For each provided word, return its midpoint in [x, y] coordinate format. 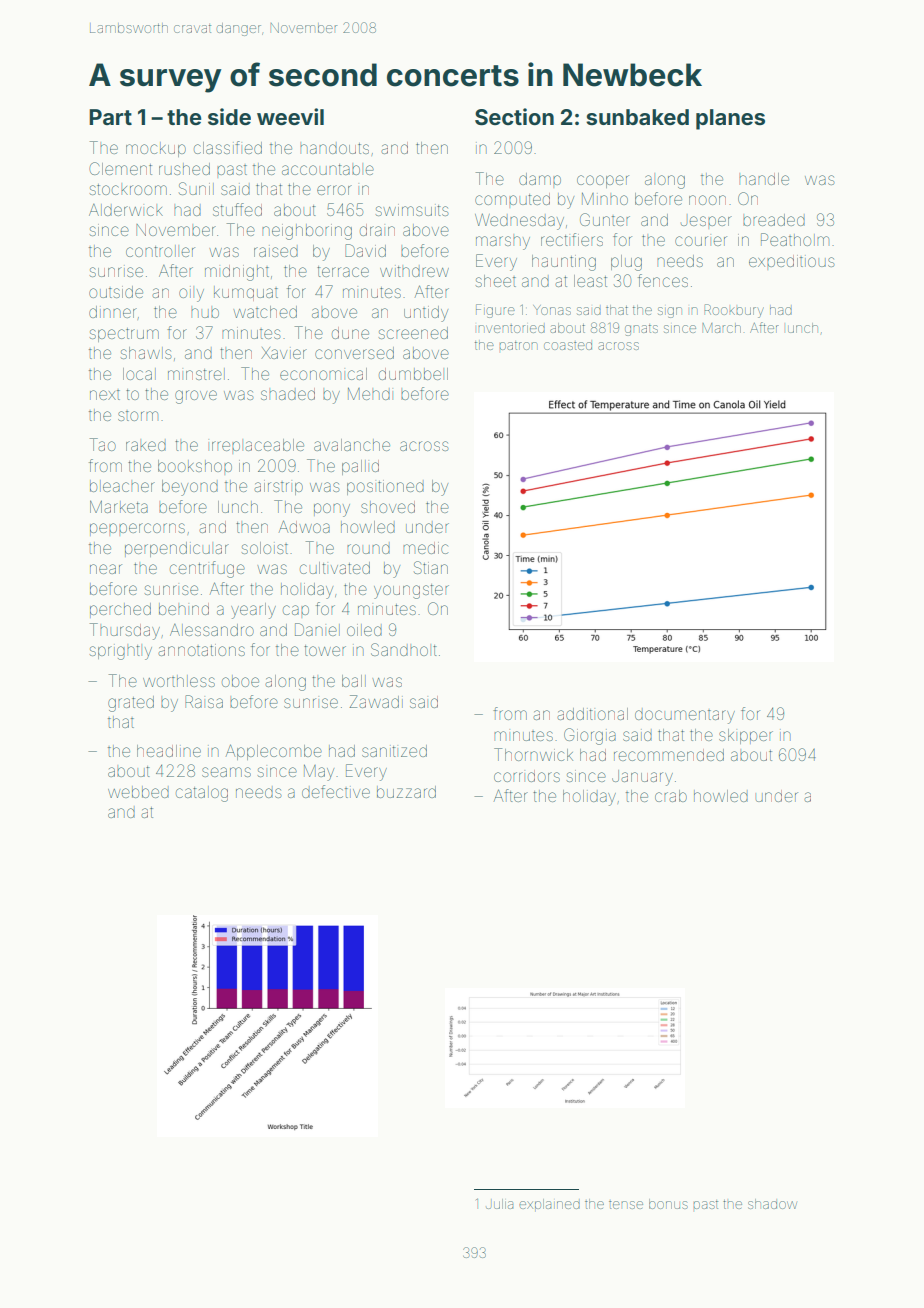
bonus [668, 1204]
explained [549, 1205]
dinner [113, 312]
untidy [426, 314]
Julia [500, 1204]
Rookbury [734, 311]
